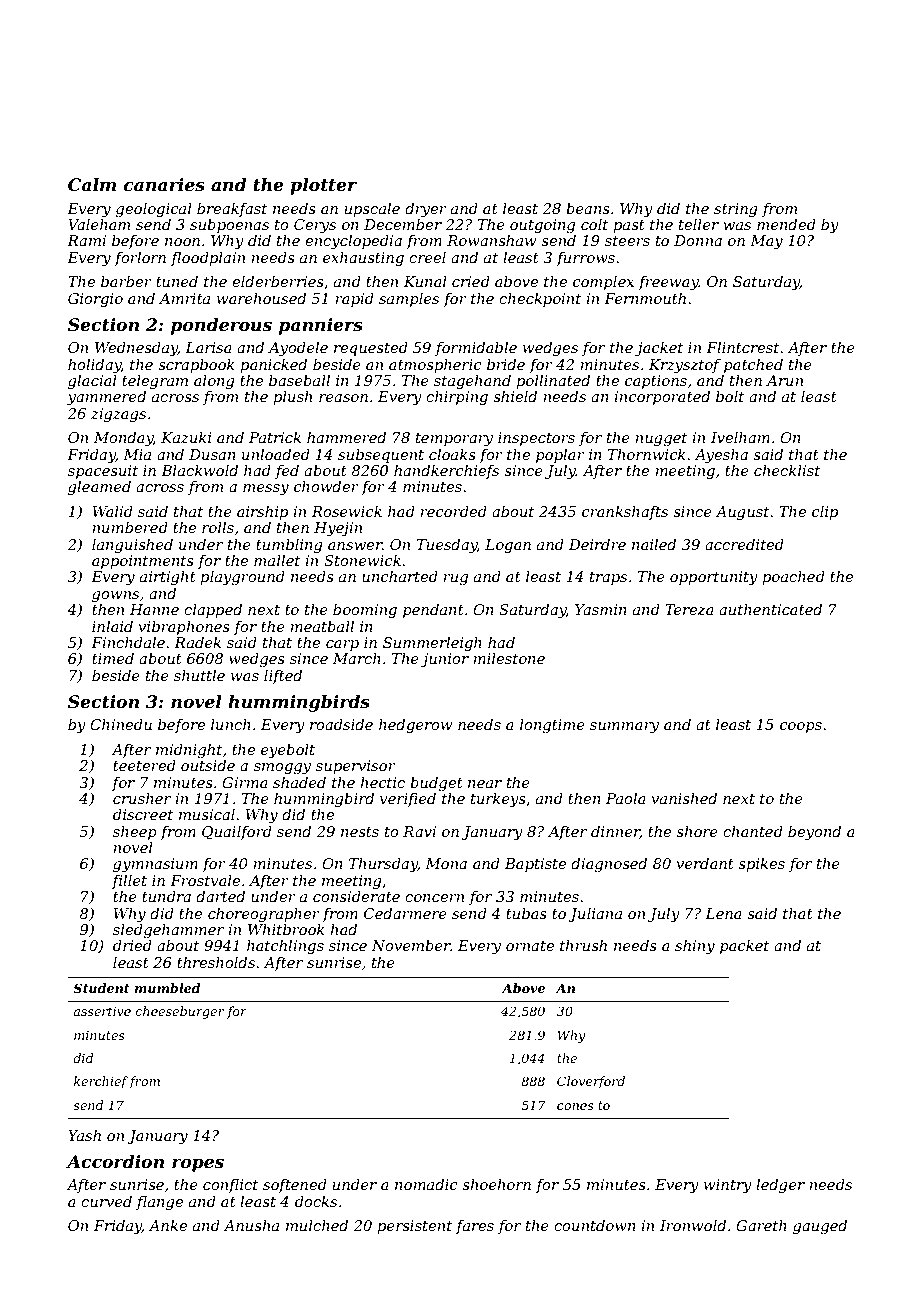  What do you see at coordinates (106, 1201) in the image?
I see `curved` at bounding box center [106, 1201].
